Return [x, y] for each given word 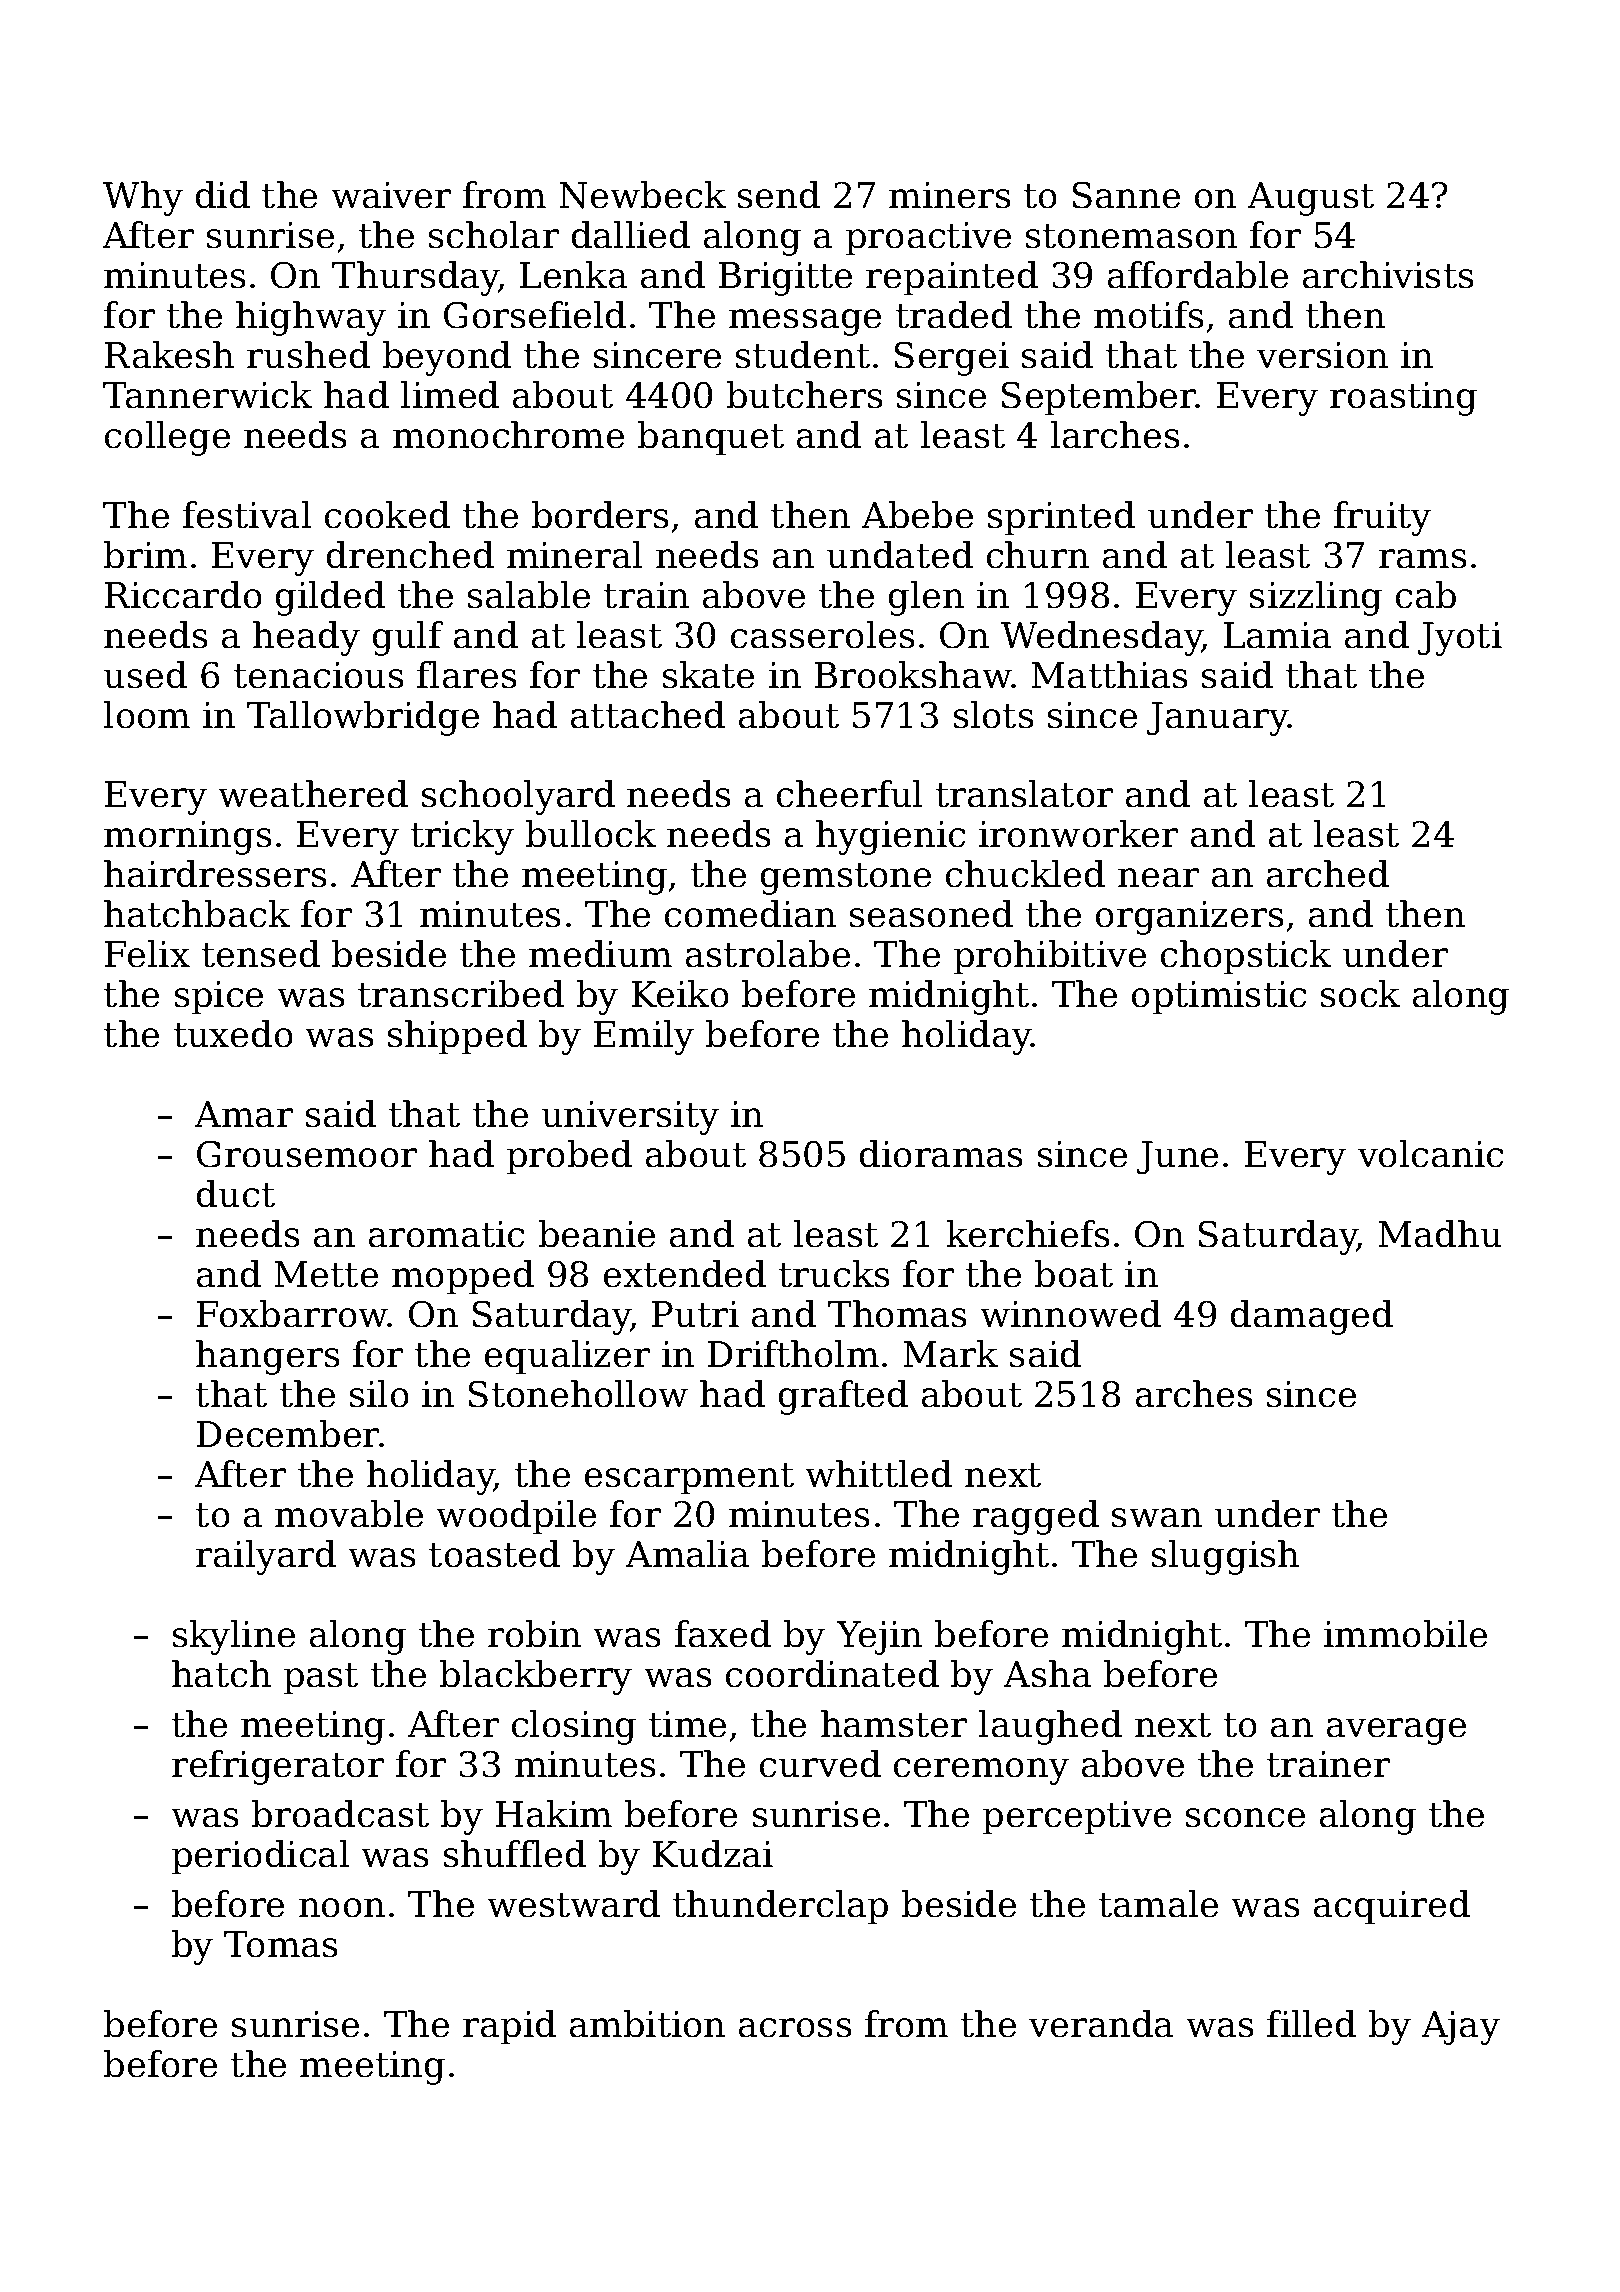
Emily [644, 1037]
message [805, 322]
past [321, 1679]
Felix [147, 954]
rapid [509, 2027]
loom [147, 715]
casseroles [823, 635]
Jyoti [1460, 639]
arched [1328, 874]
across [795, 2028]
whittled [878, 1474]
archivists [1388, 275]
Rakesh [169, 355]
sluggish [1225, 1557]
